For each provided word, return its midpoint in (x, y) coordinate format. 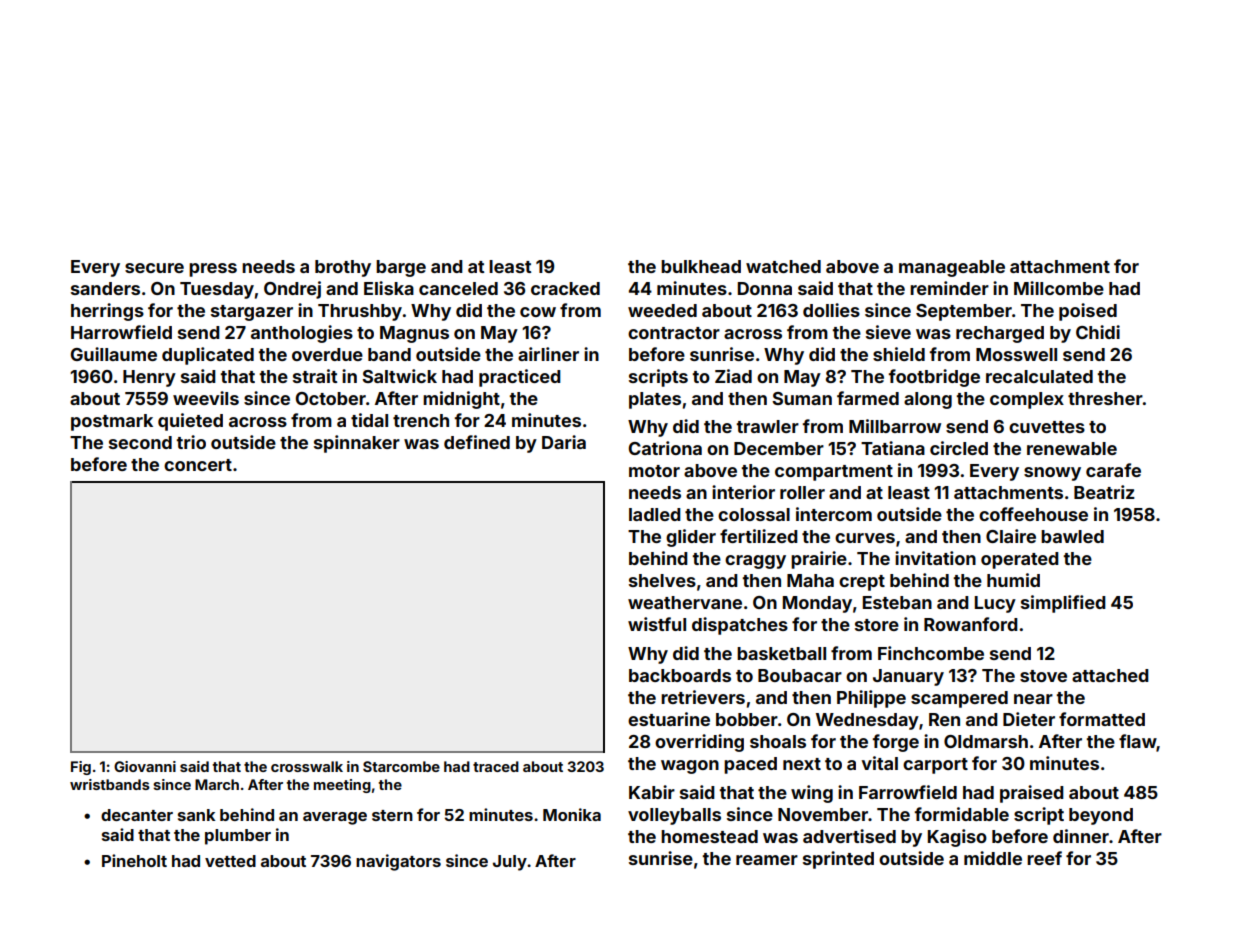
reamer (767, 860)
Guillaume (114, 354)
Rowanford (971, 624)
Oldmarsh (986, 741)
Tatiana (893, 448)
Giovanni (145, 766)
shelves (662, 580)
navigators (398, 862)
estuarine (669, 719)
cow (538, 312)
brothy (343, 268)
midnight (461, 400)
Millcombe (1059, 288)
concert (198, 465)
